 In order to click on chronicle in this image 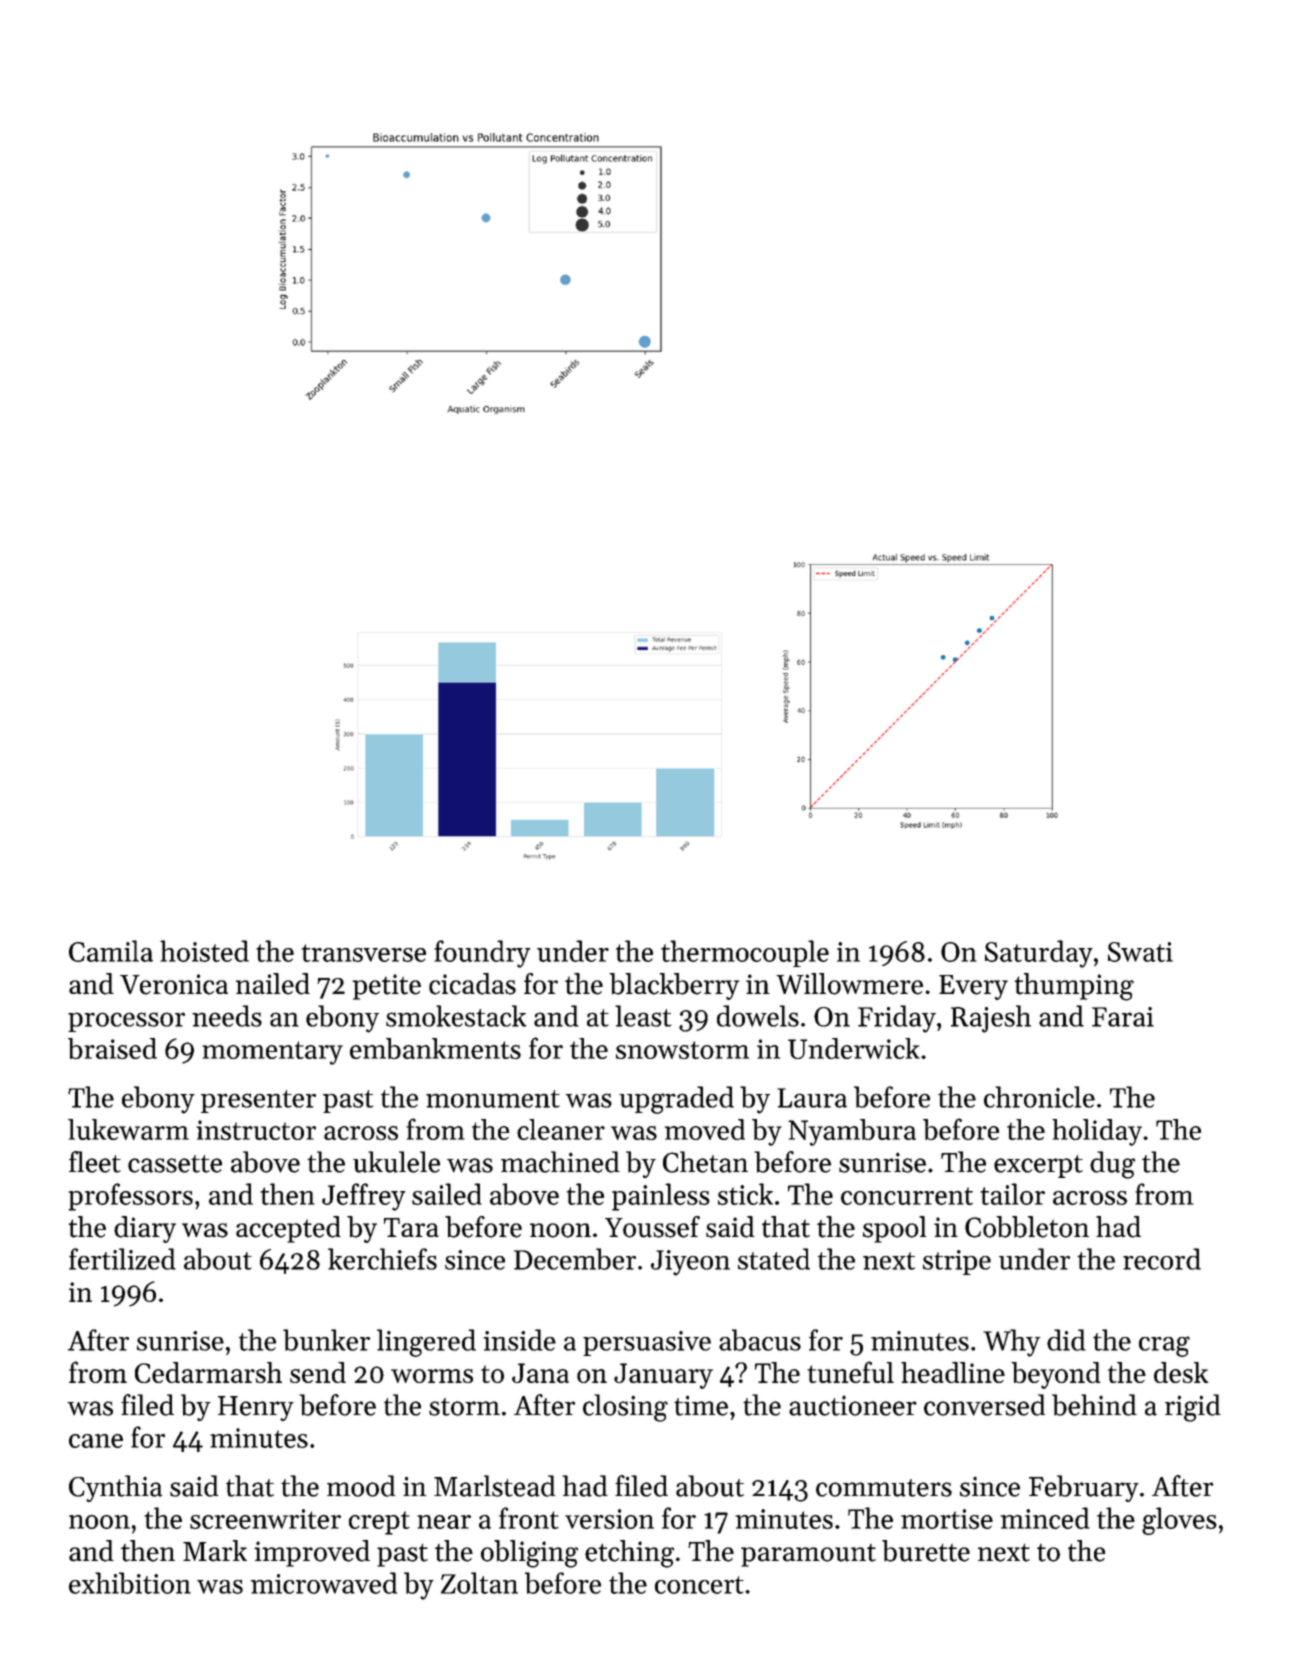, I will do `click(1039, 1097)`.
